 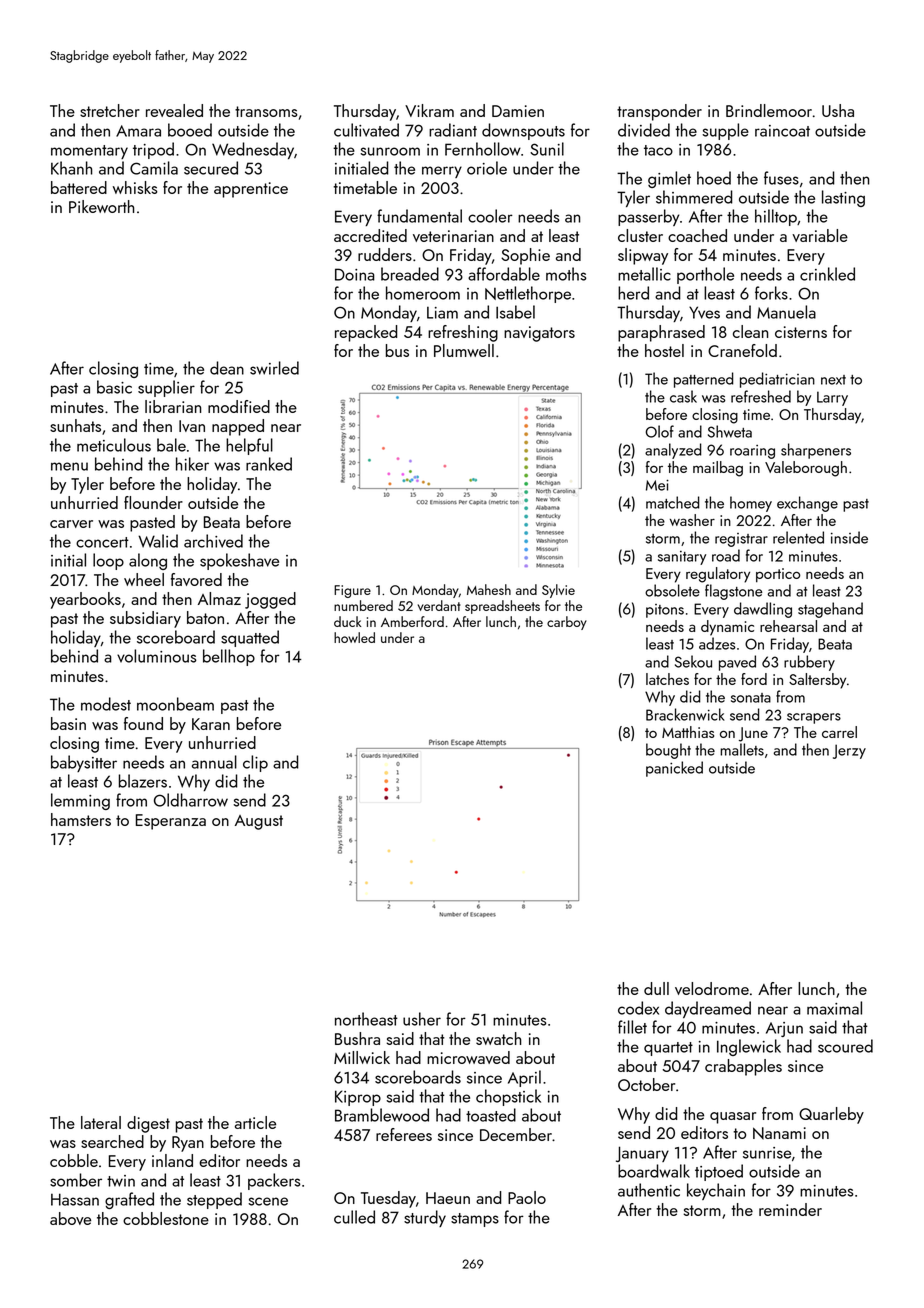 I want to click on reminder, so click(x=790, y=1209).
